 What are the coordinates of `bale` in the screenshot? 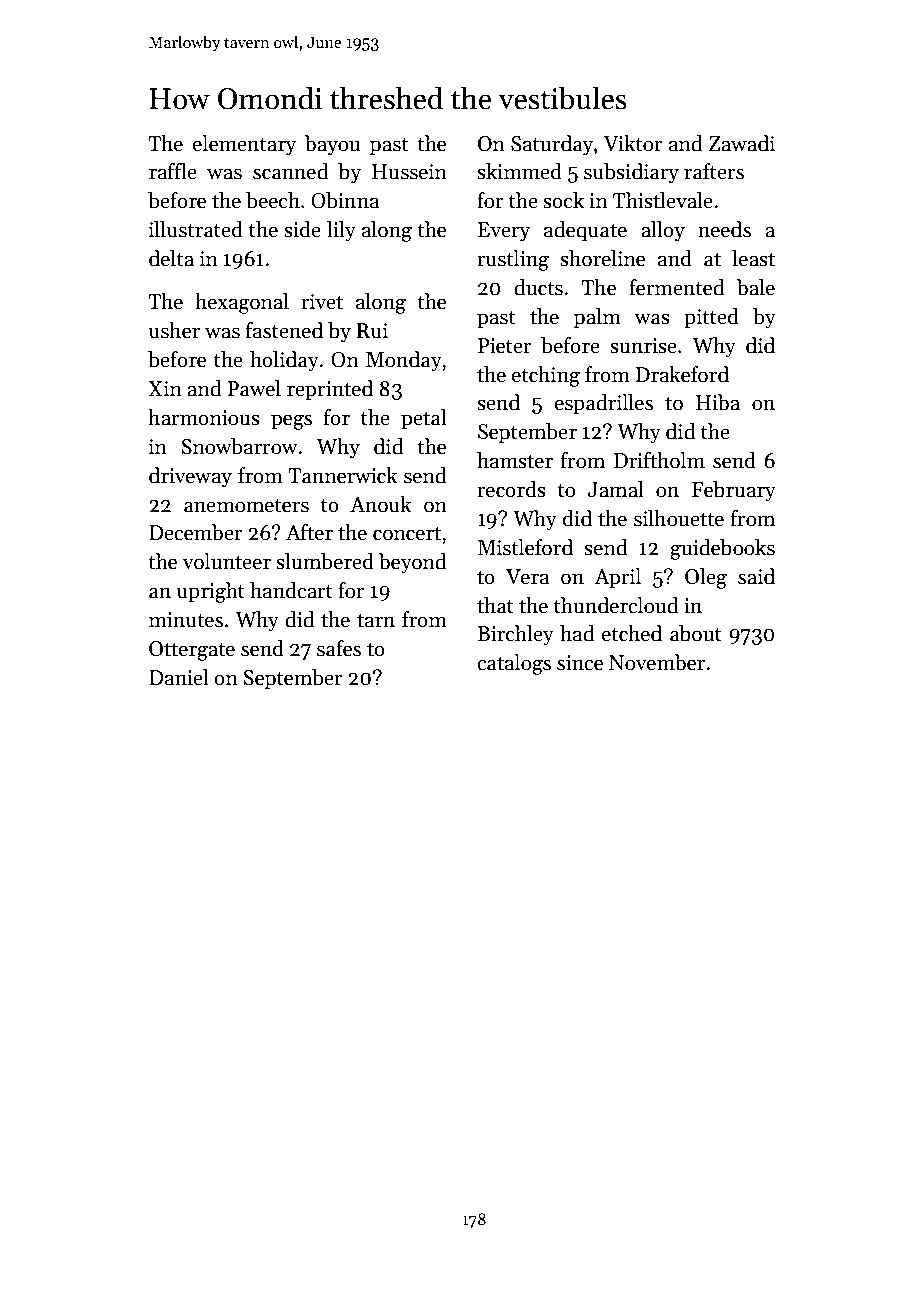 It's located at (755, 287).
